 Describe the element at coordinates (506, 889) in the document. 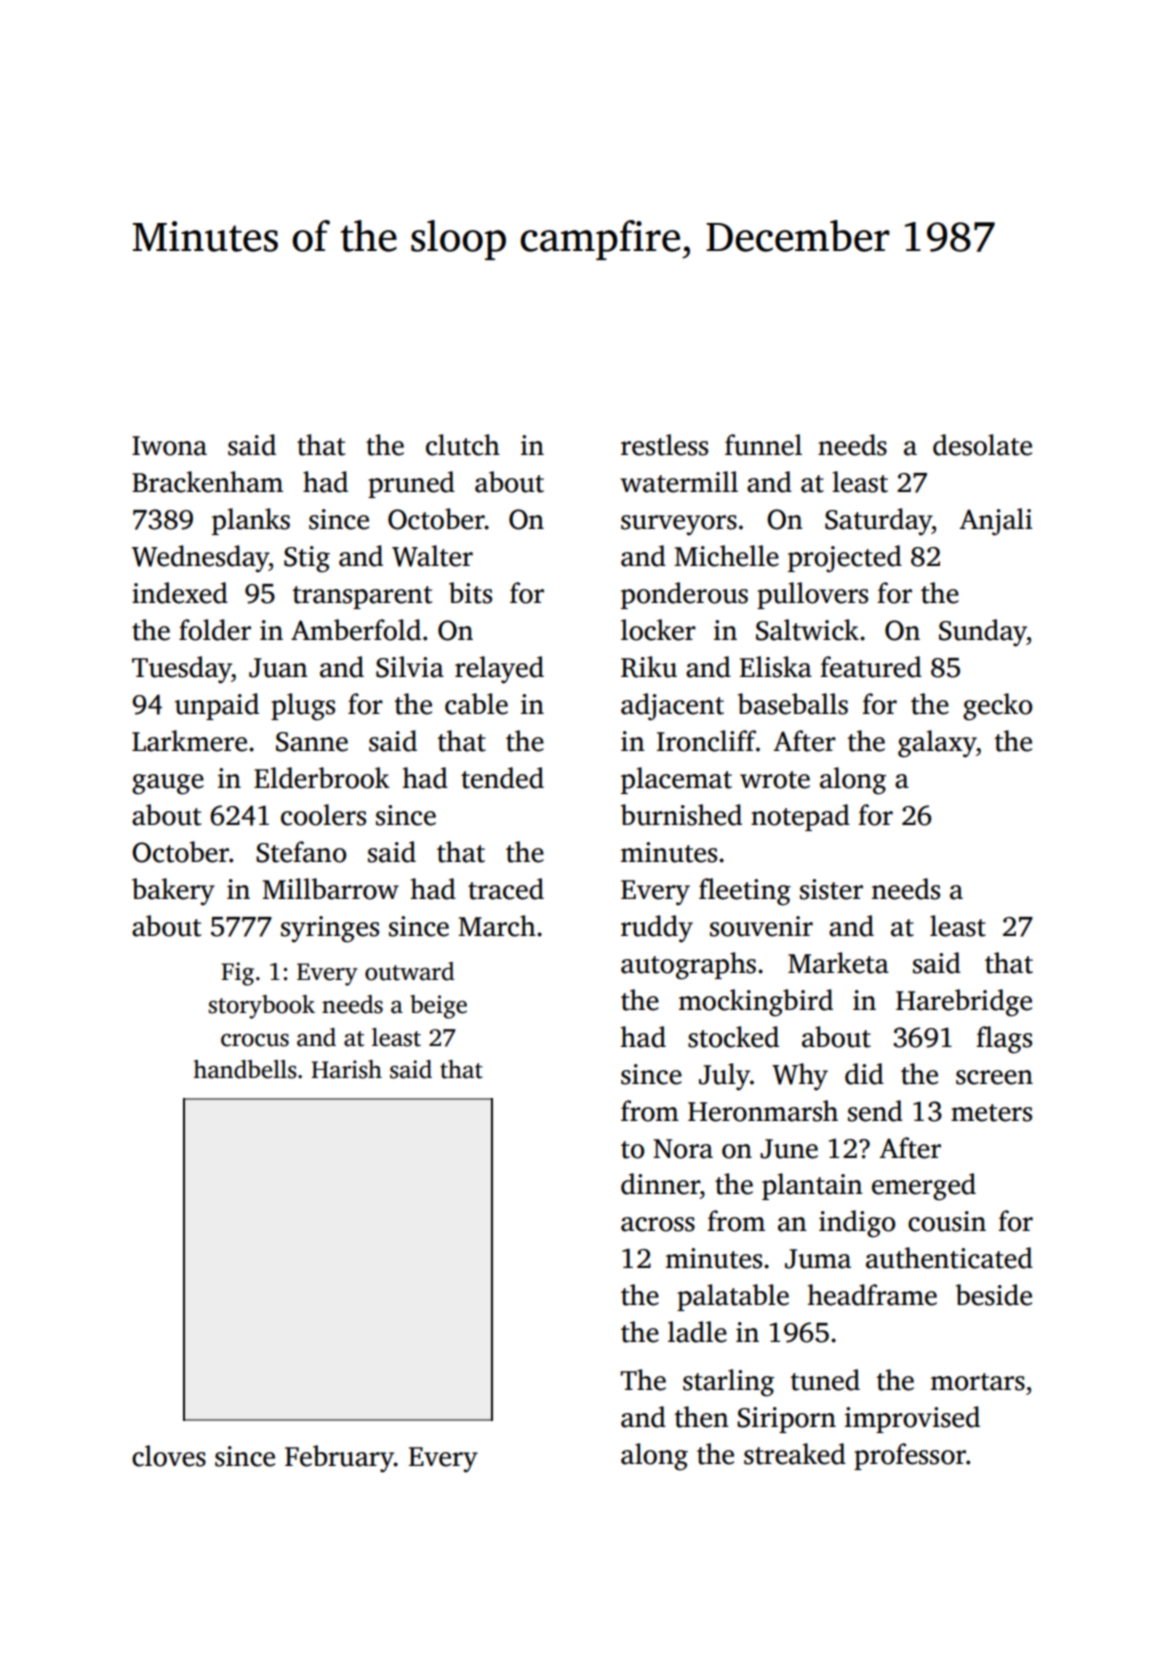

I see `traced` at that location.
